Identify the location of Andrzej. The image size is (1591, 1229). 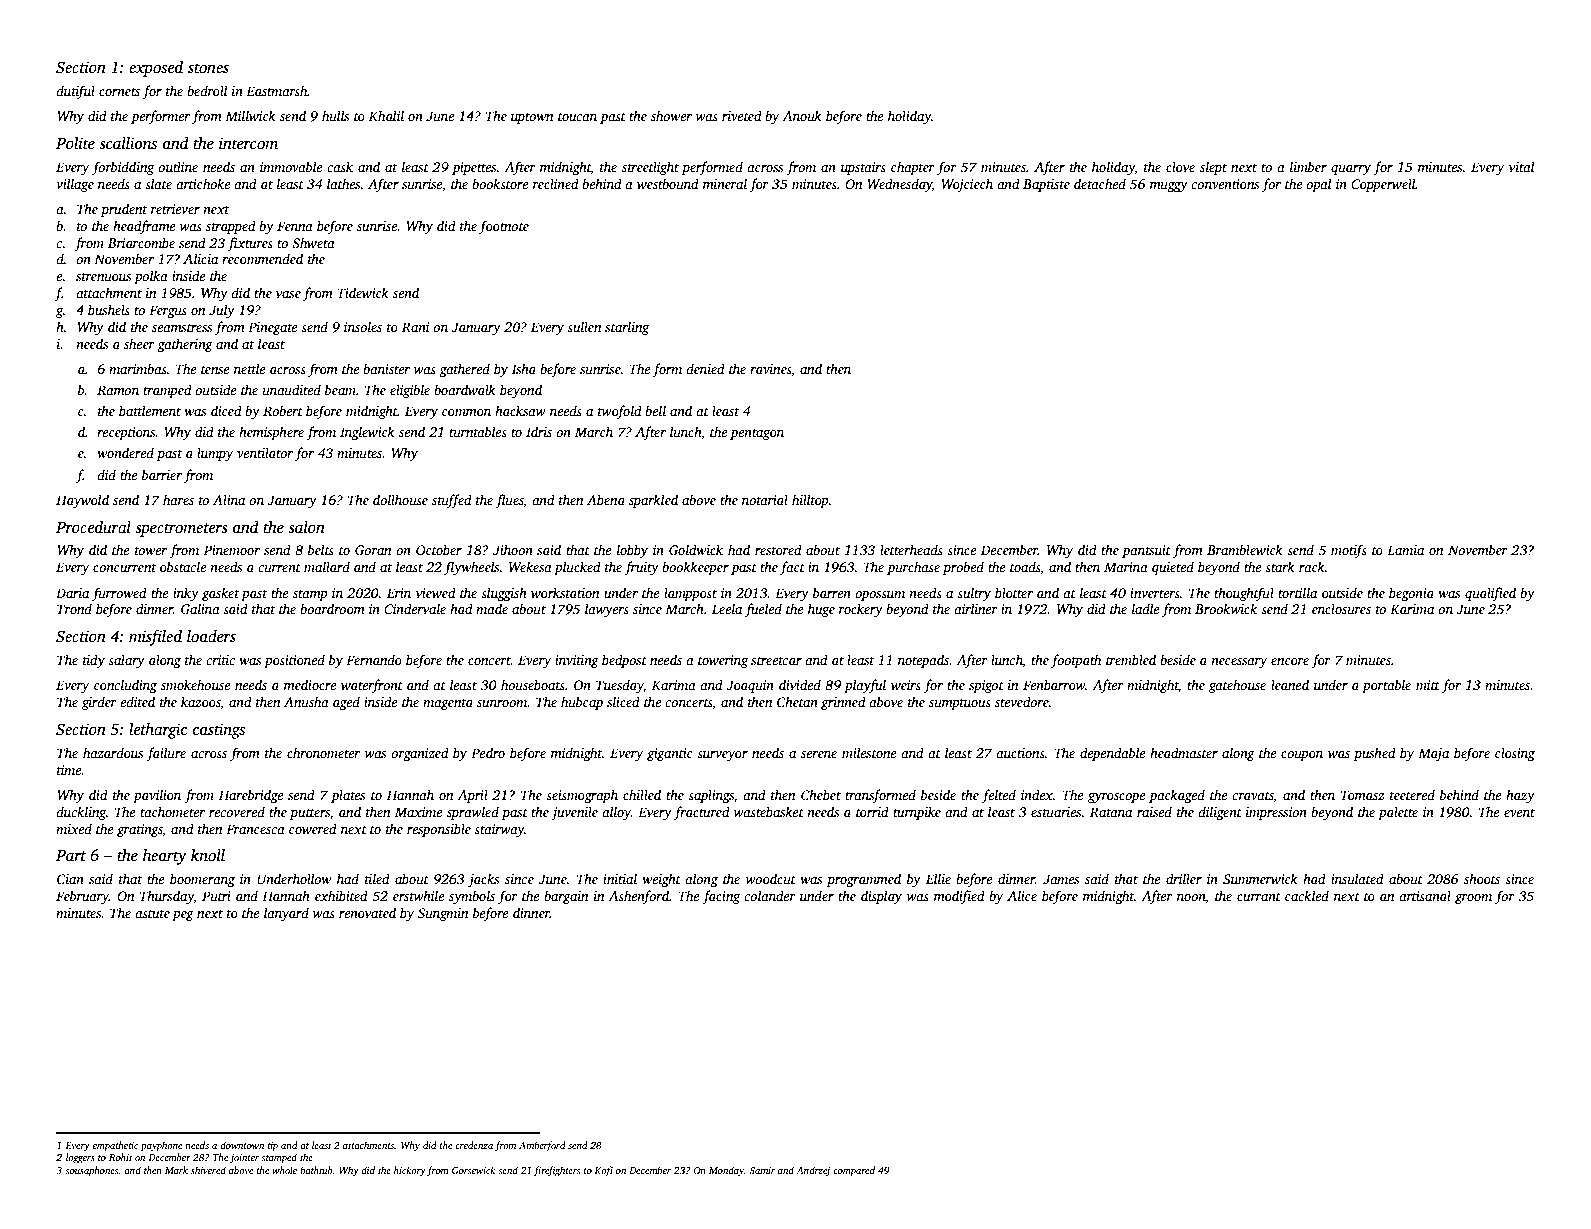
(813, 1171).
